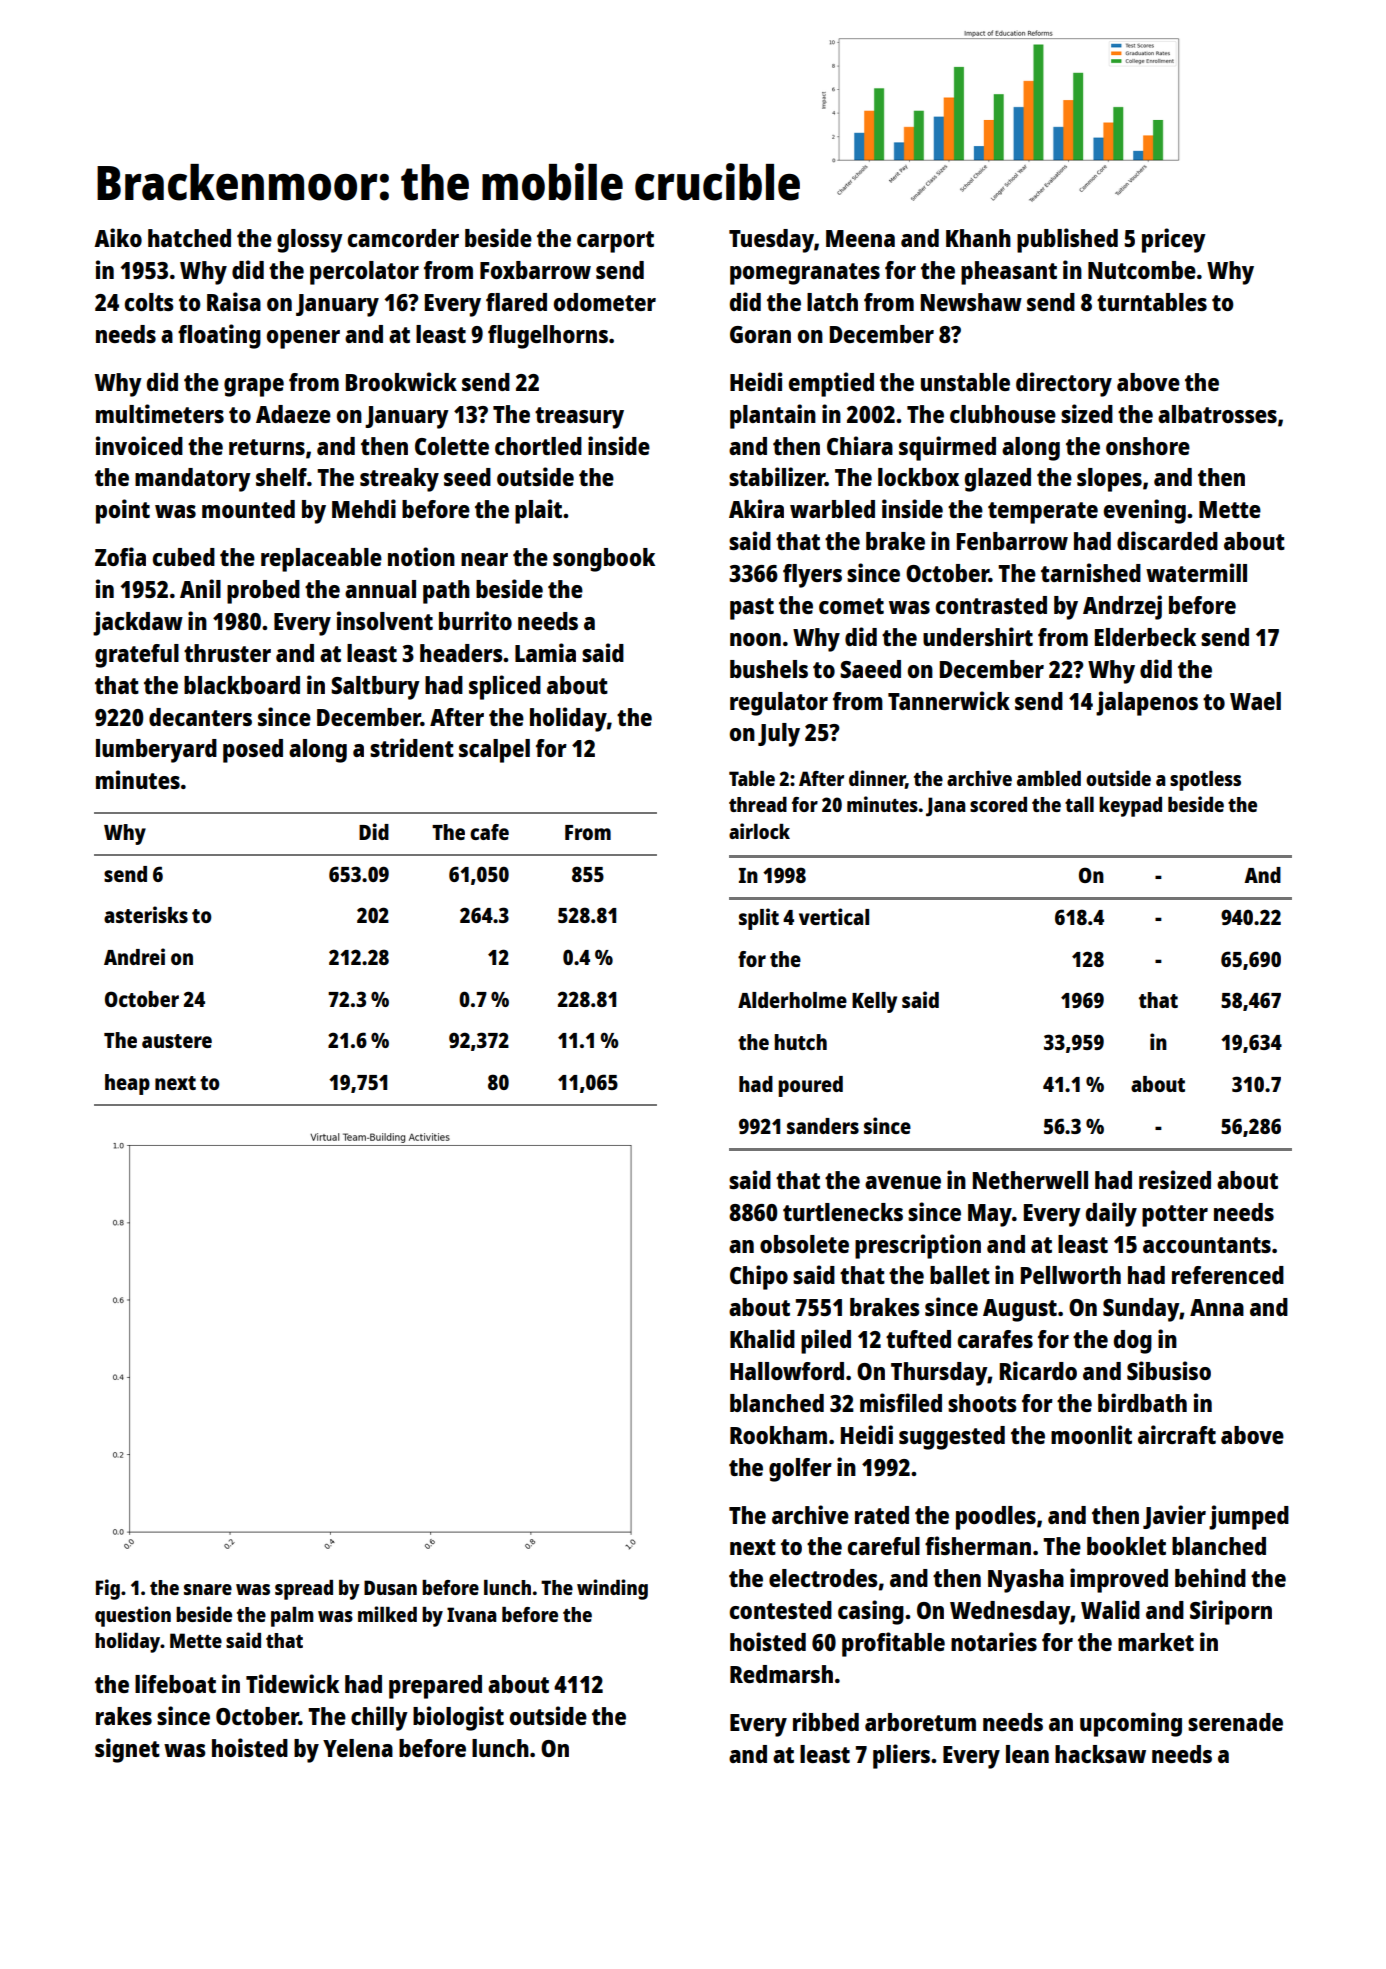 This screenshot has height=1969, width=1386. What do you see at coordinates (358, 1748) in the screenshot?
I see `Yelena` at bounding box center [358, 1748].
